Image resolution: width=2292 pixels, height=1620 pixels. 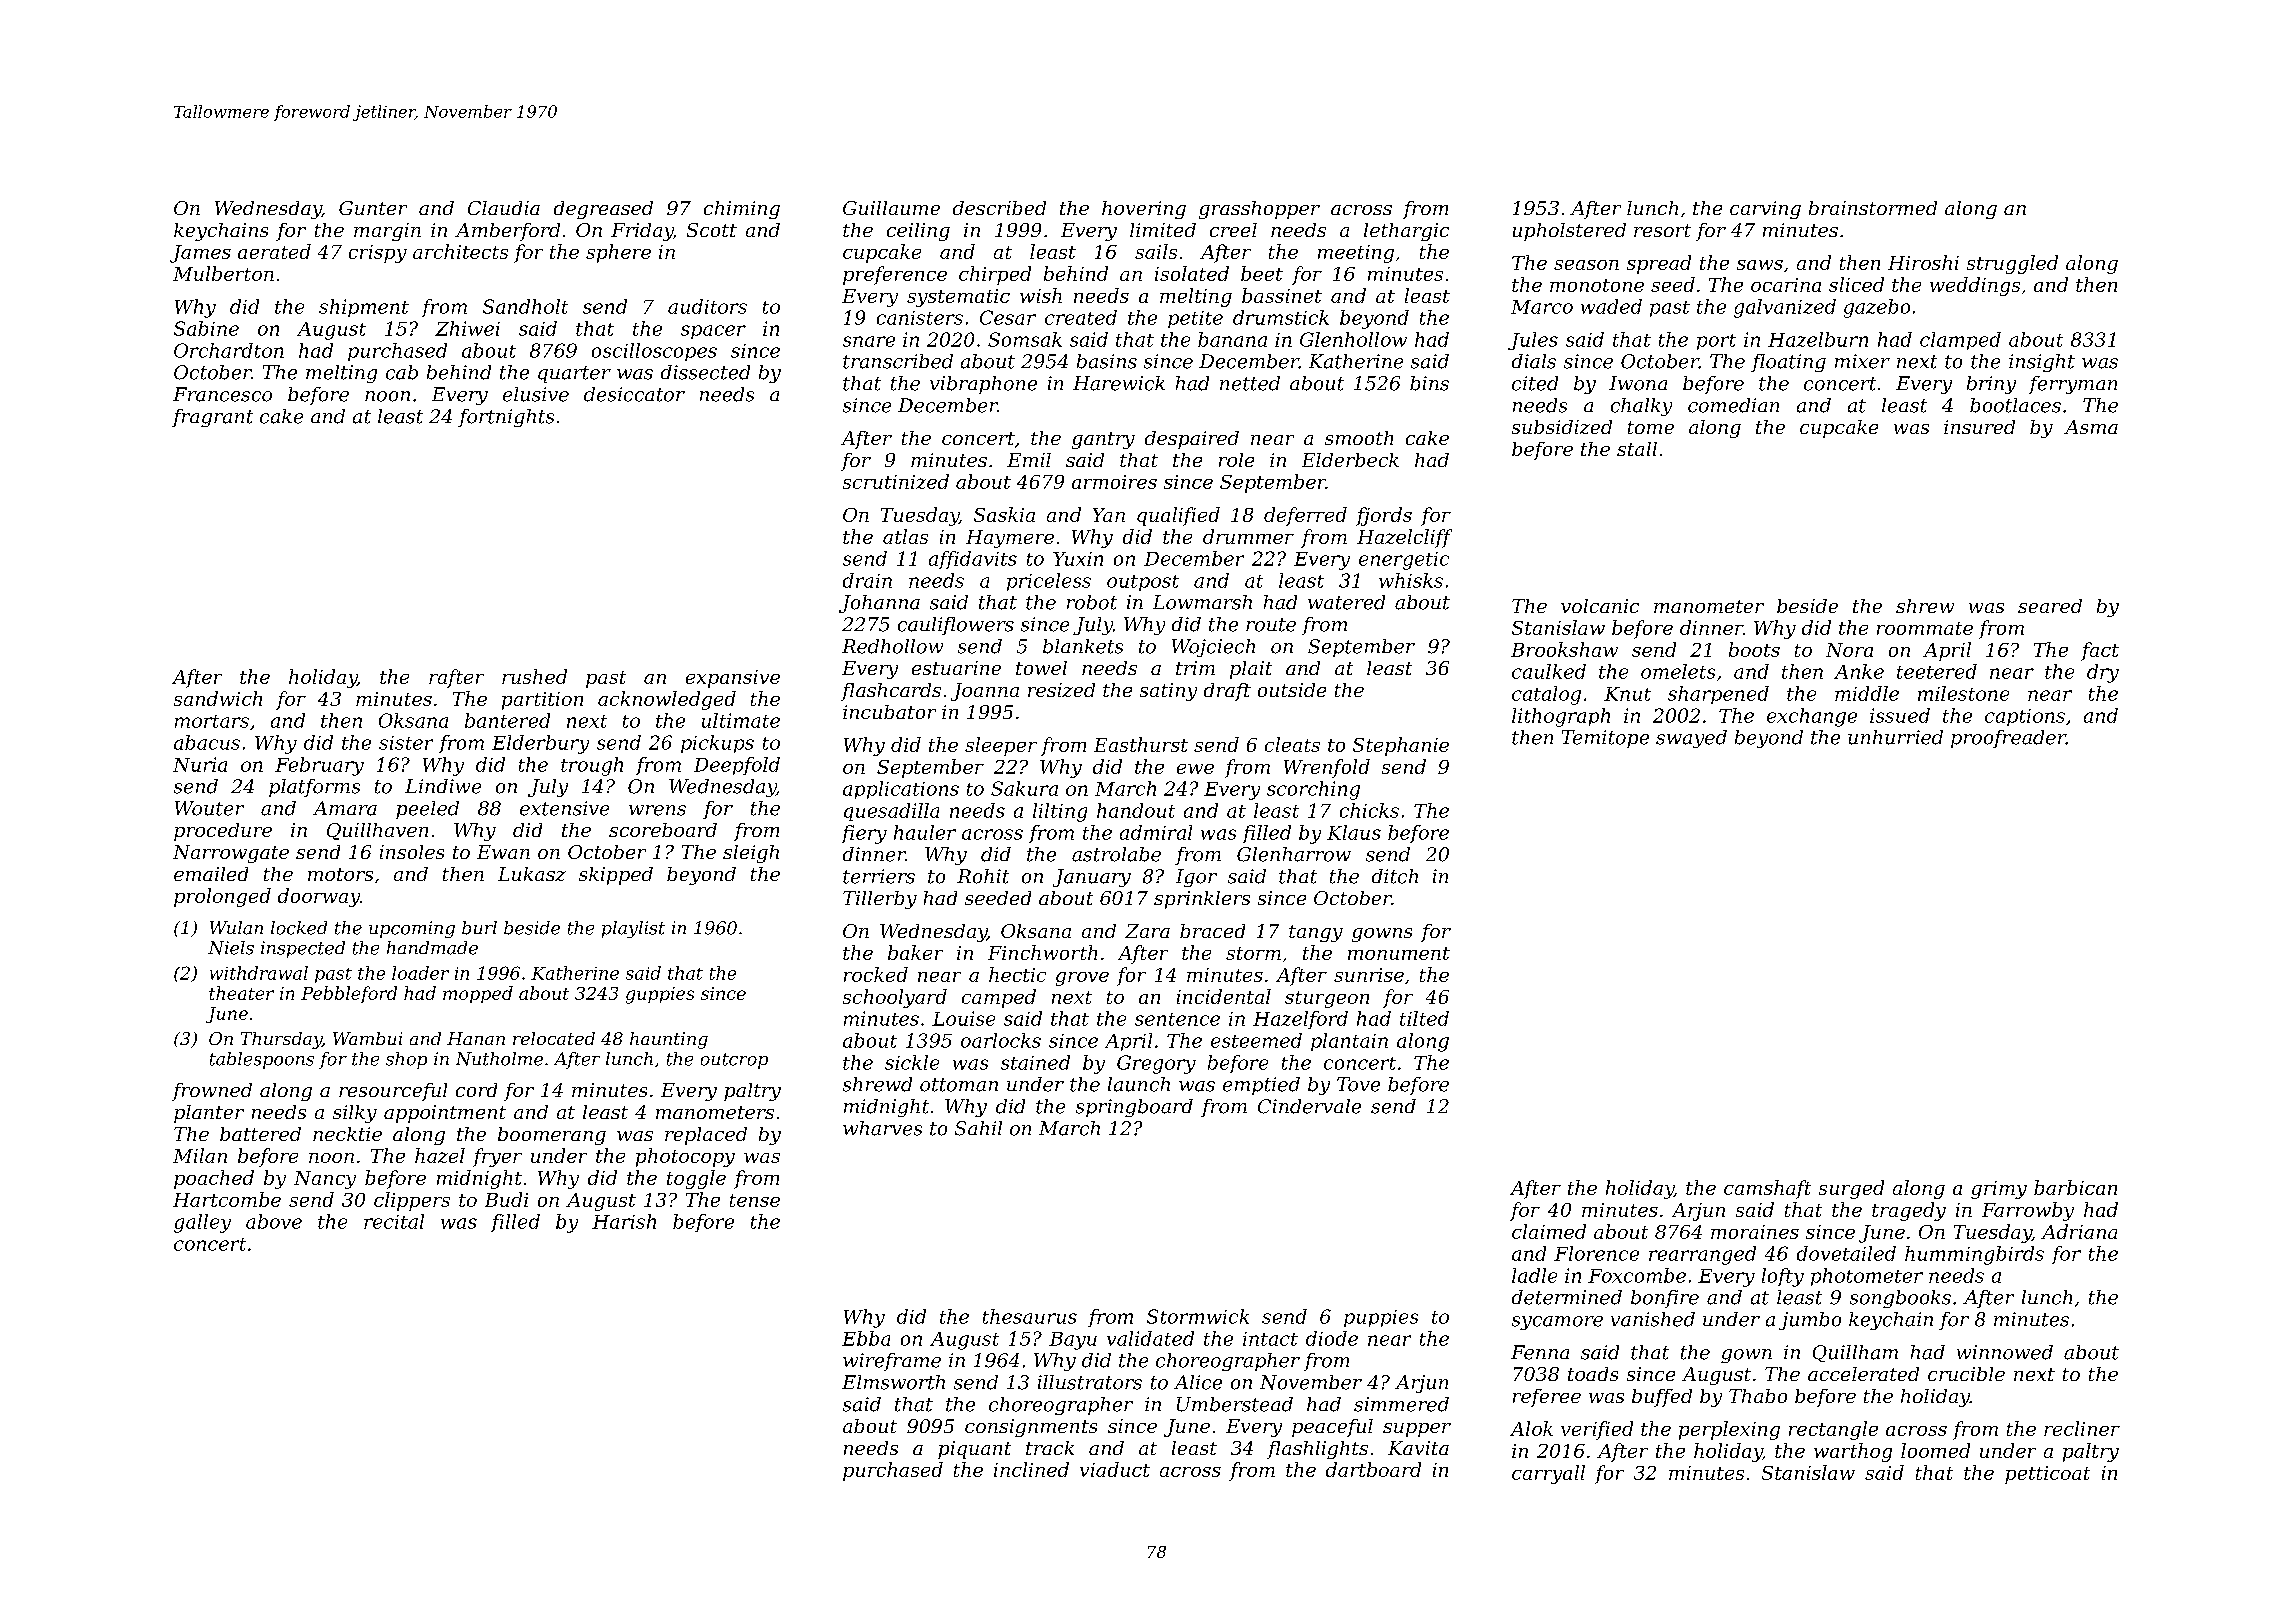 I want to click on piquant, so click(x=974, y=1450).
